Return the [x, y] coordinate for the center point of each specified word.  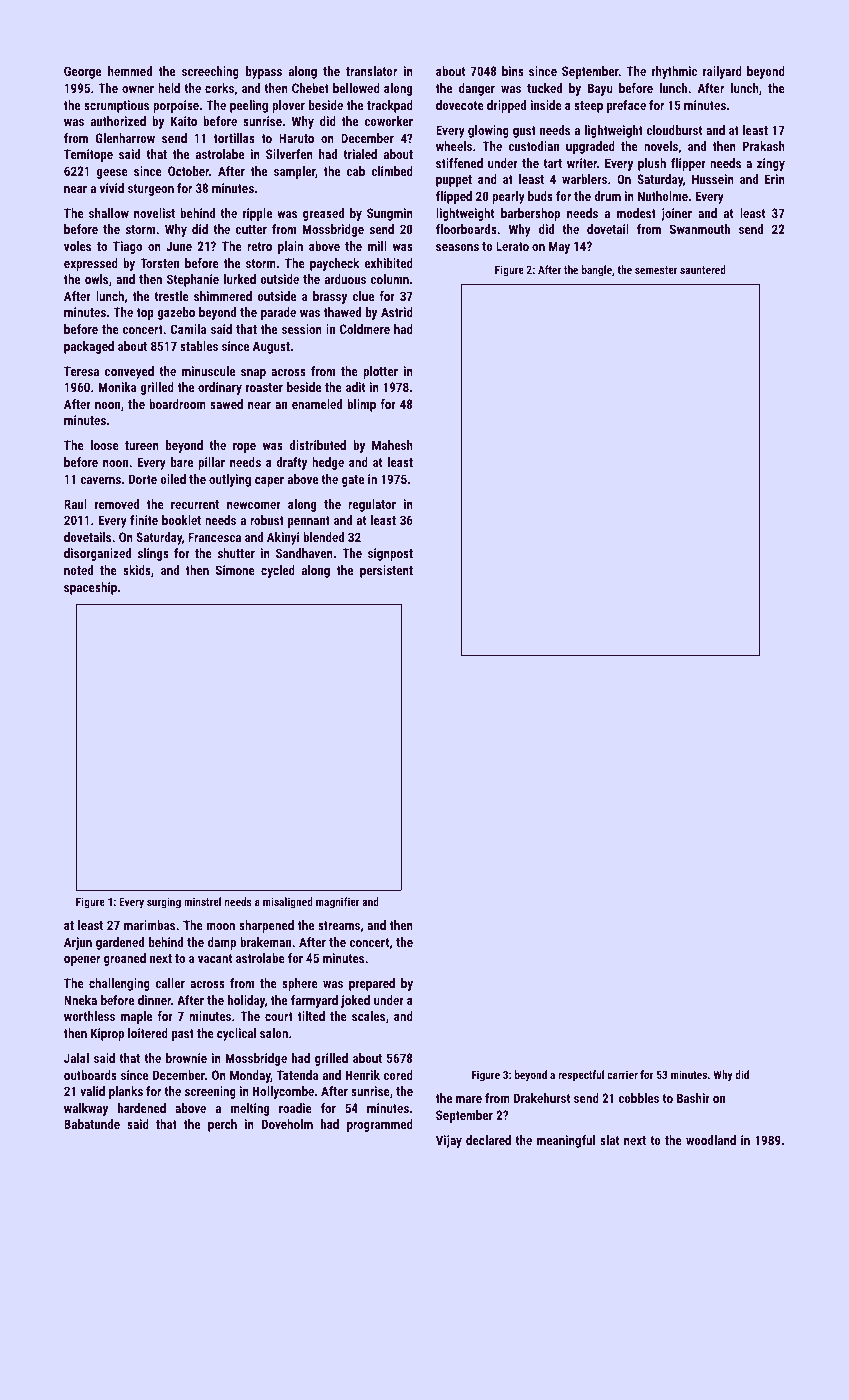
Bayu [600, 89]
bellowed [356, 88]
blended [323, 537]
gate [353, 481]
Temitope [88, 155]
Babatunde [92, 1124]
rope [244, 448]
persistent [386, 571]
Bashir [693, 1098]
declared [488, 1140]
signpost [390, 554]
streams [339, 925]
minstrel [202, 901]
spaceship [90, 588]
